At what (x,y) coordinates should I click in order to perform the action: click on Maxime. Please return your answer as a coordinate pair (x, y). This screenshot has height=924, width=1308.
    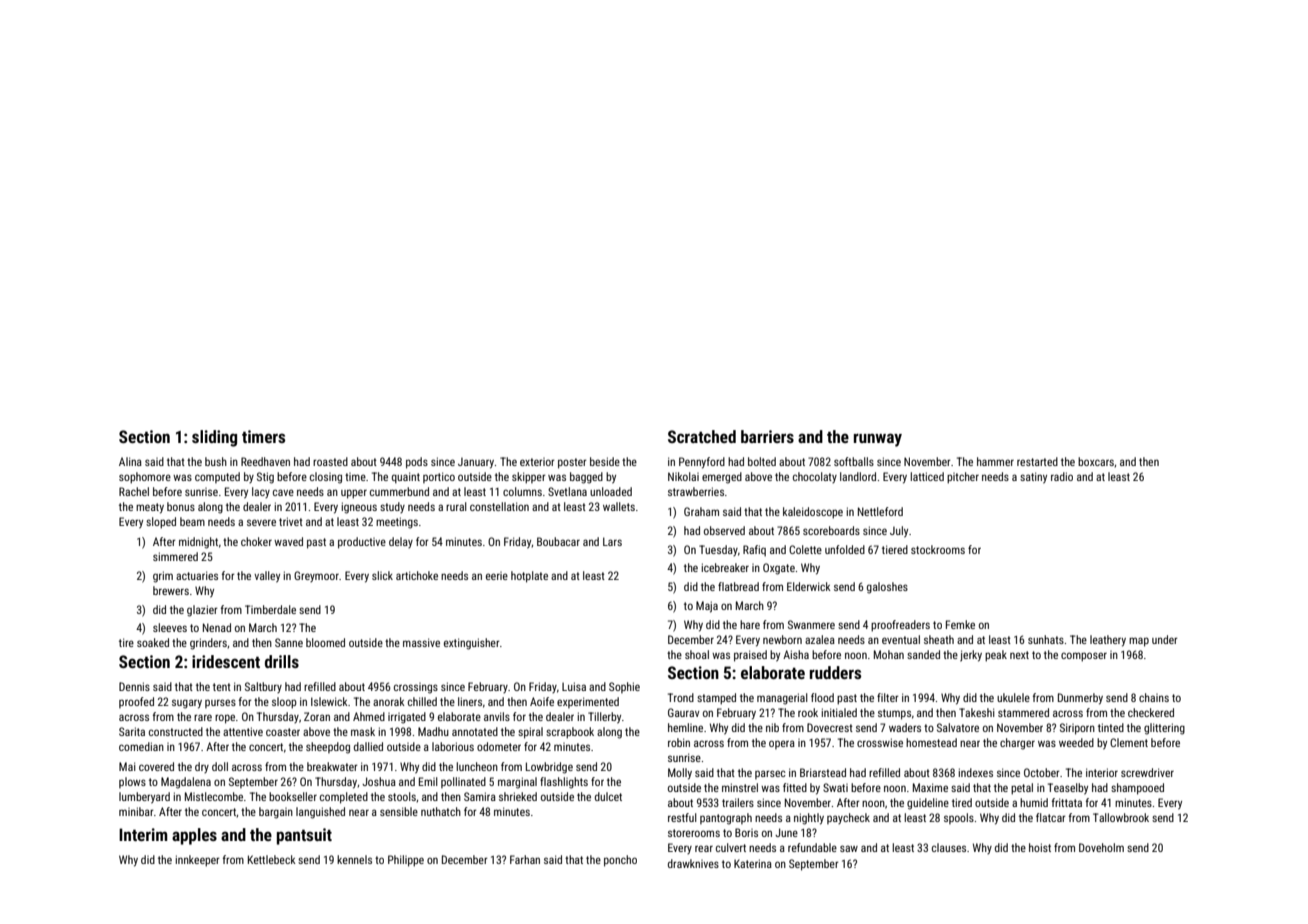
    Looking at the image, I should click on (930, 787).
